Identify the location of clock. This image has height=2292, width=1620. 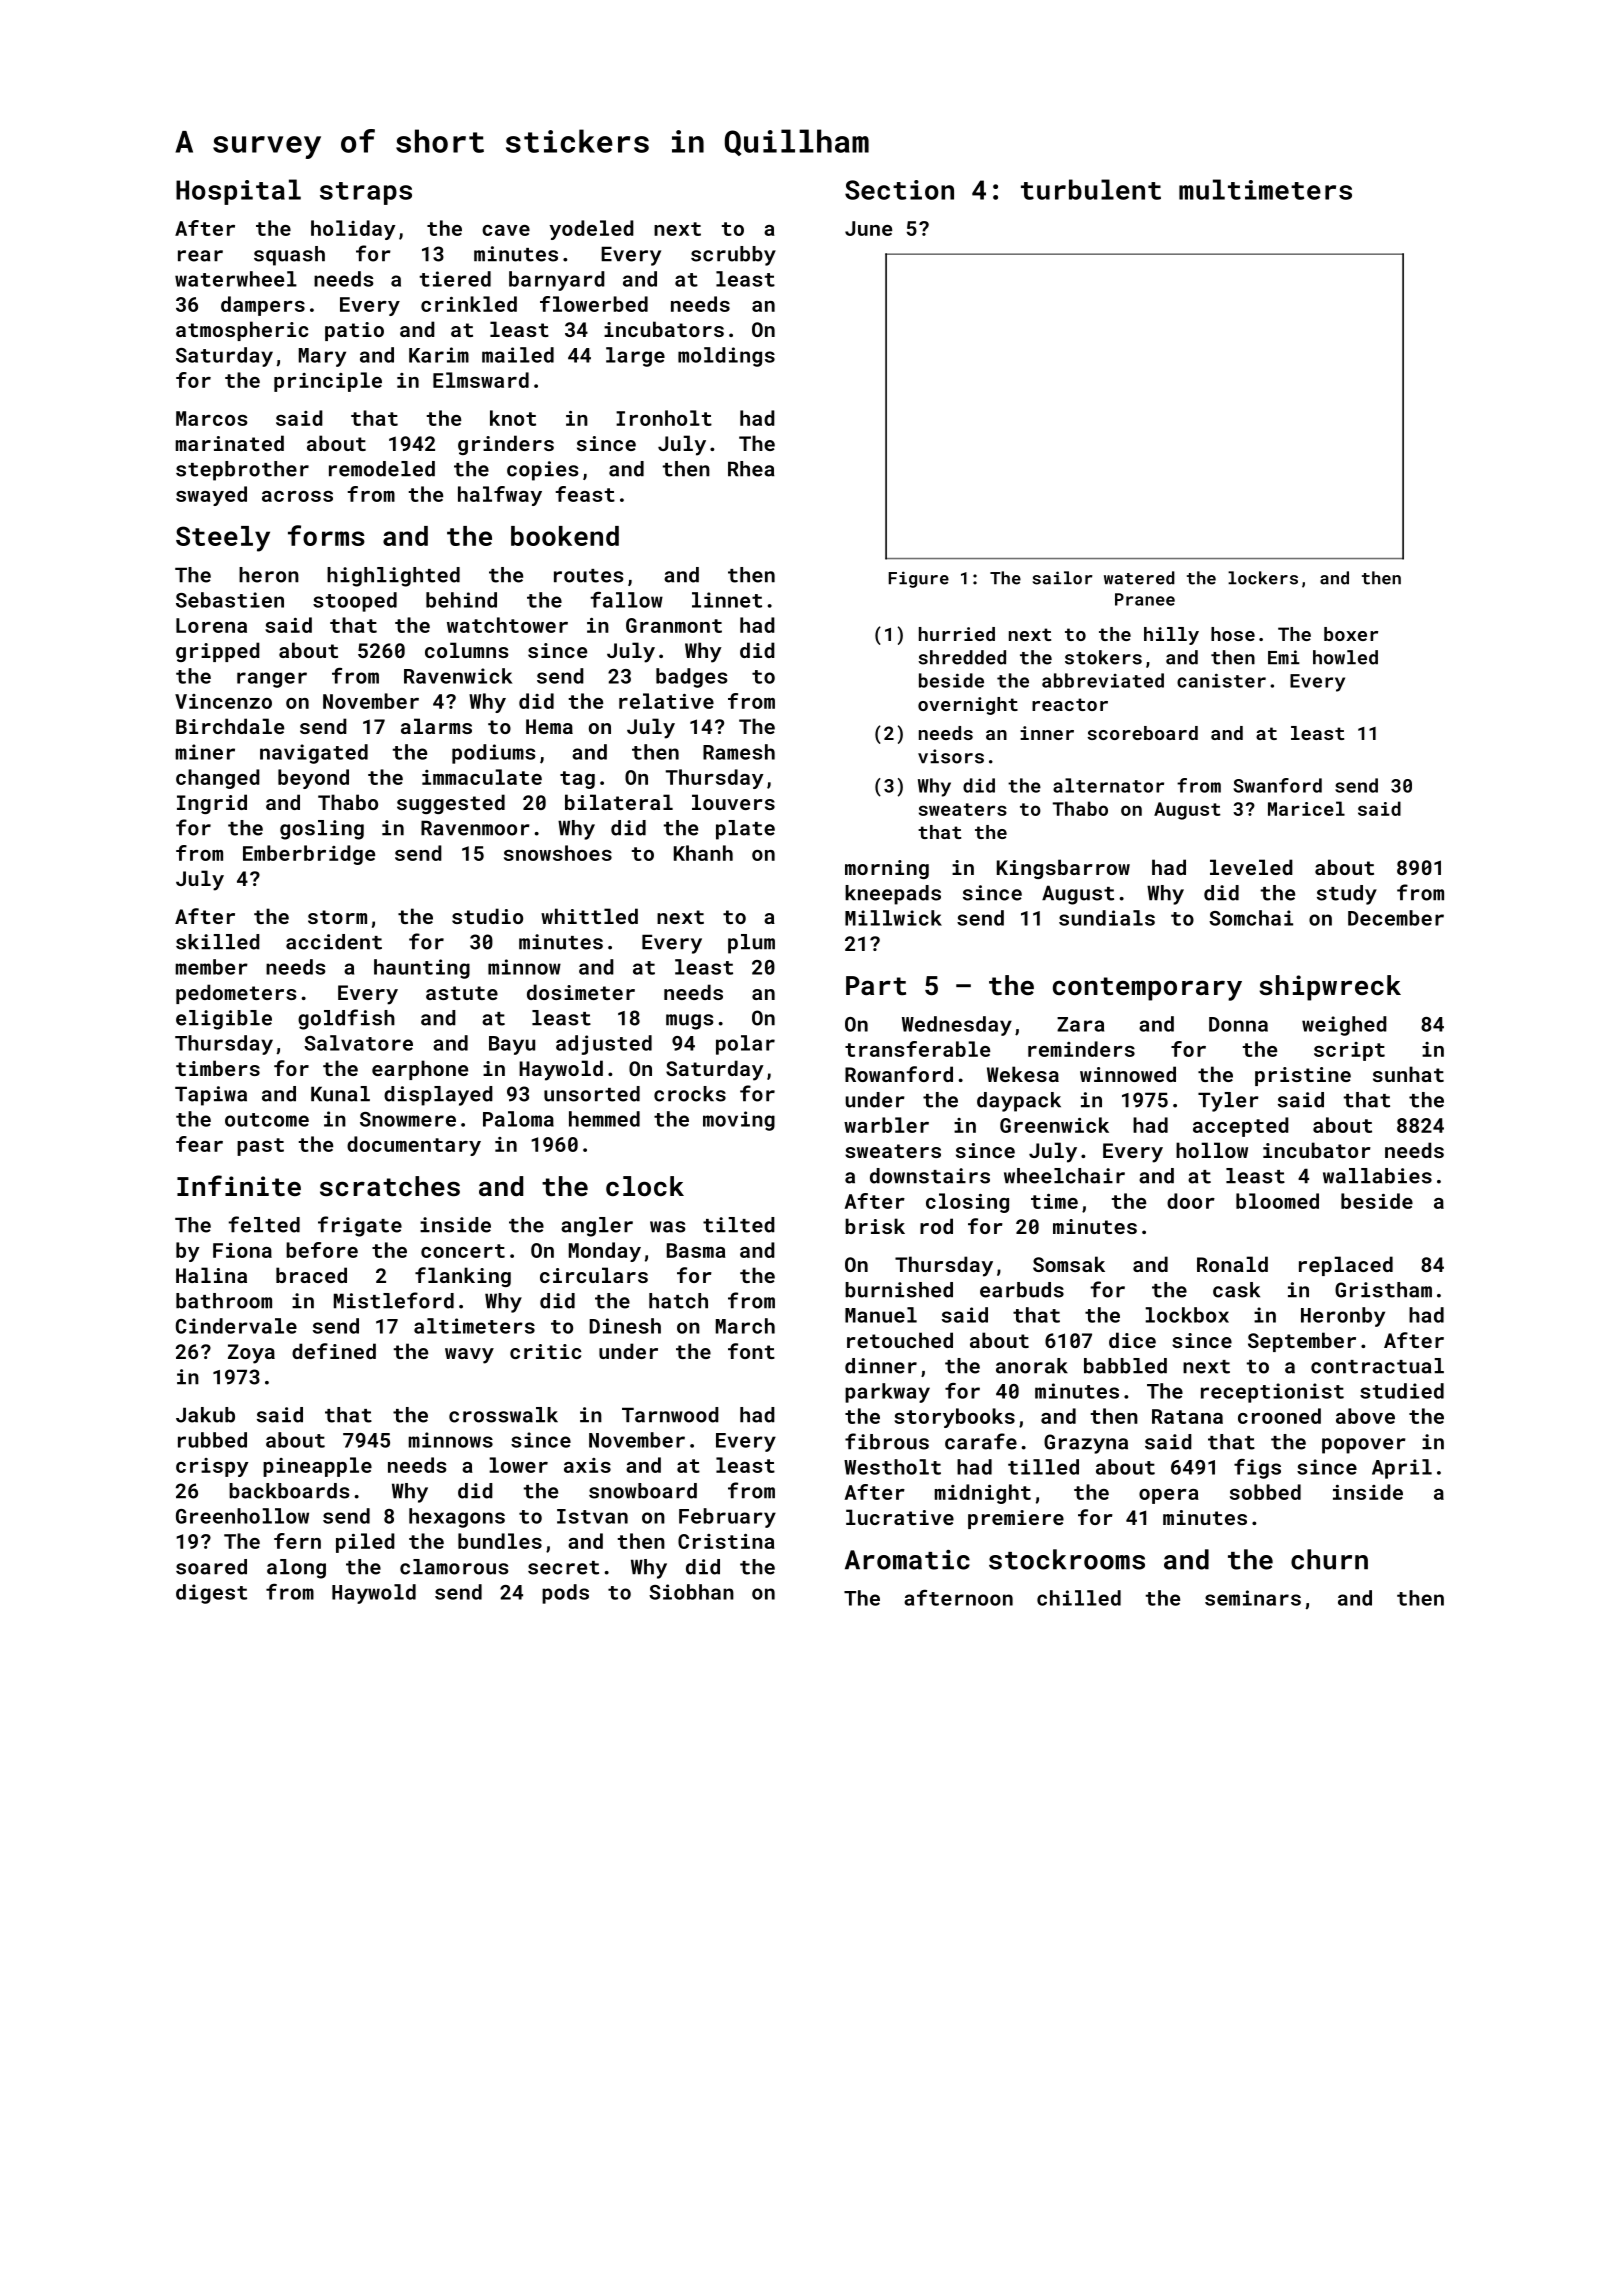
(645, 1186).
